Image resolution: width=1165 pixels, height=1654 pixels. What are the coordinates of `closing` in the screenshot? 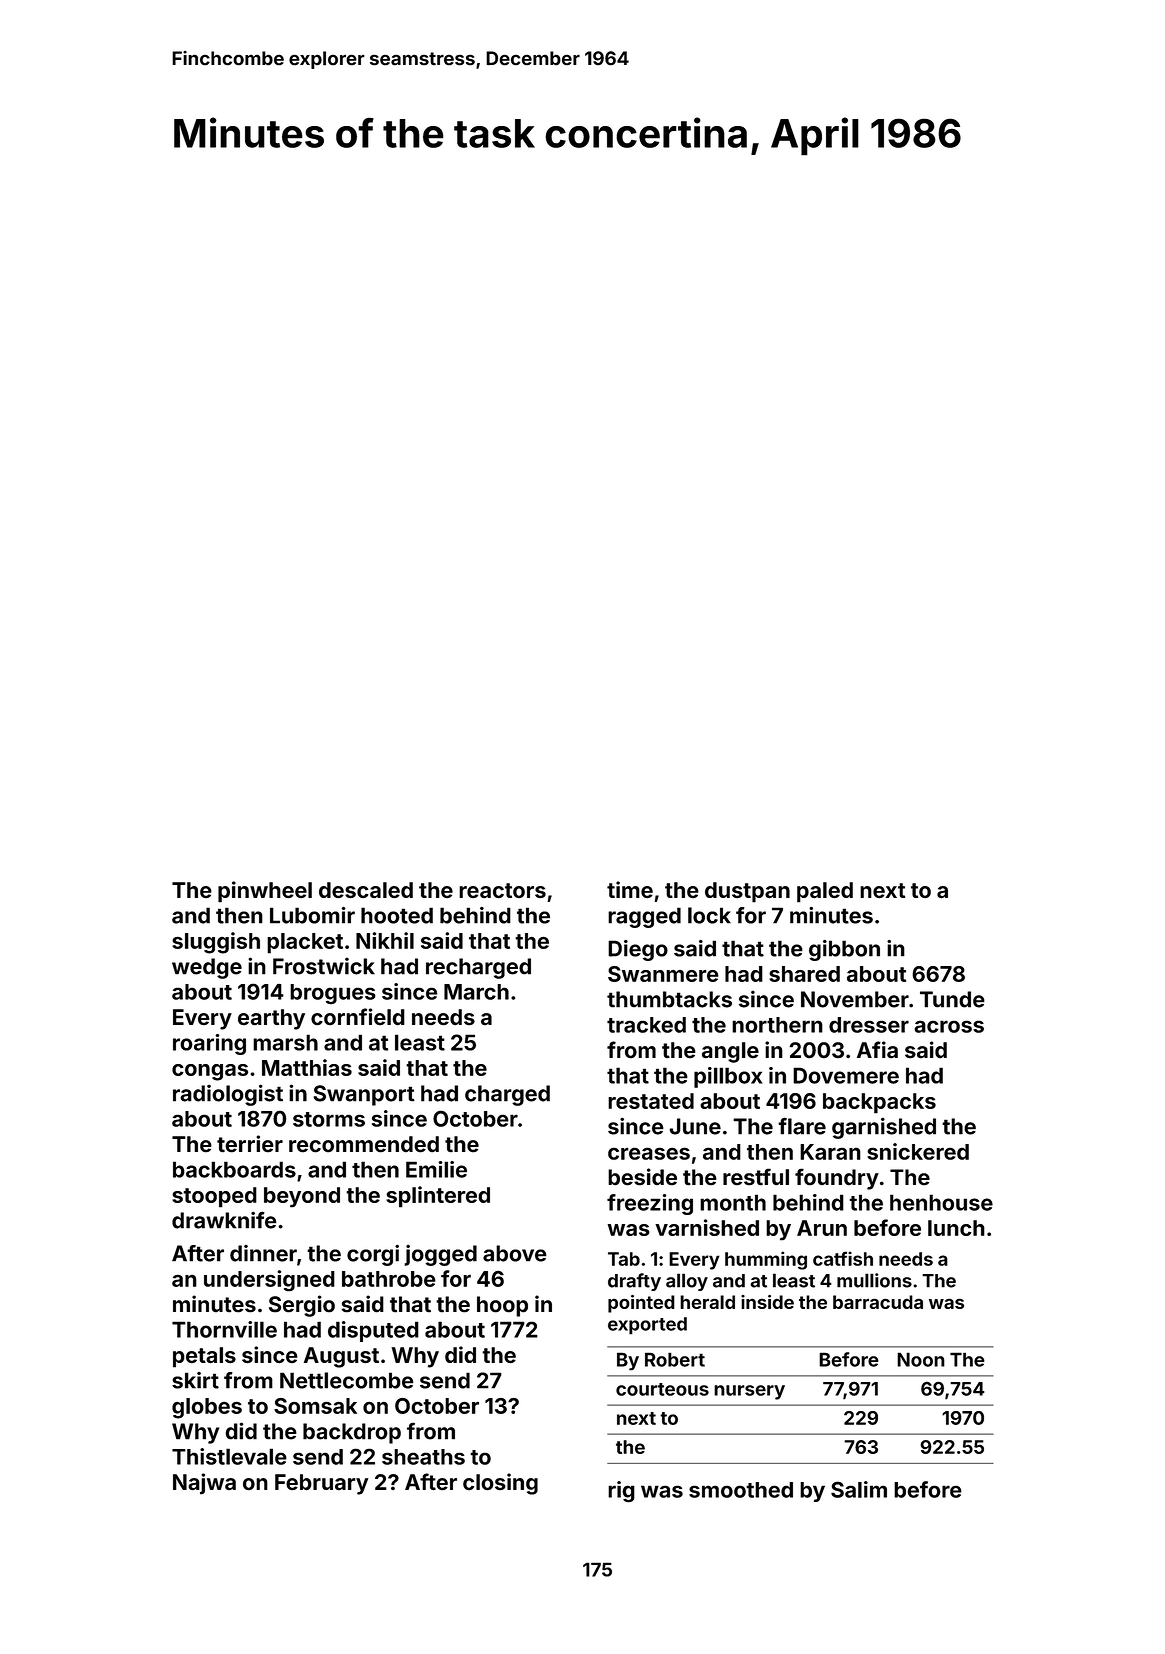 It's located at (500, 1484).
